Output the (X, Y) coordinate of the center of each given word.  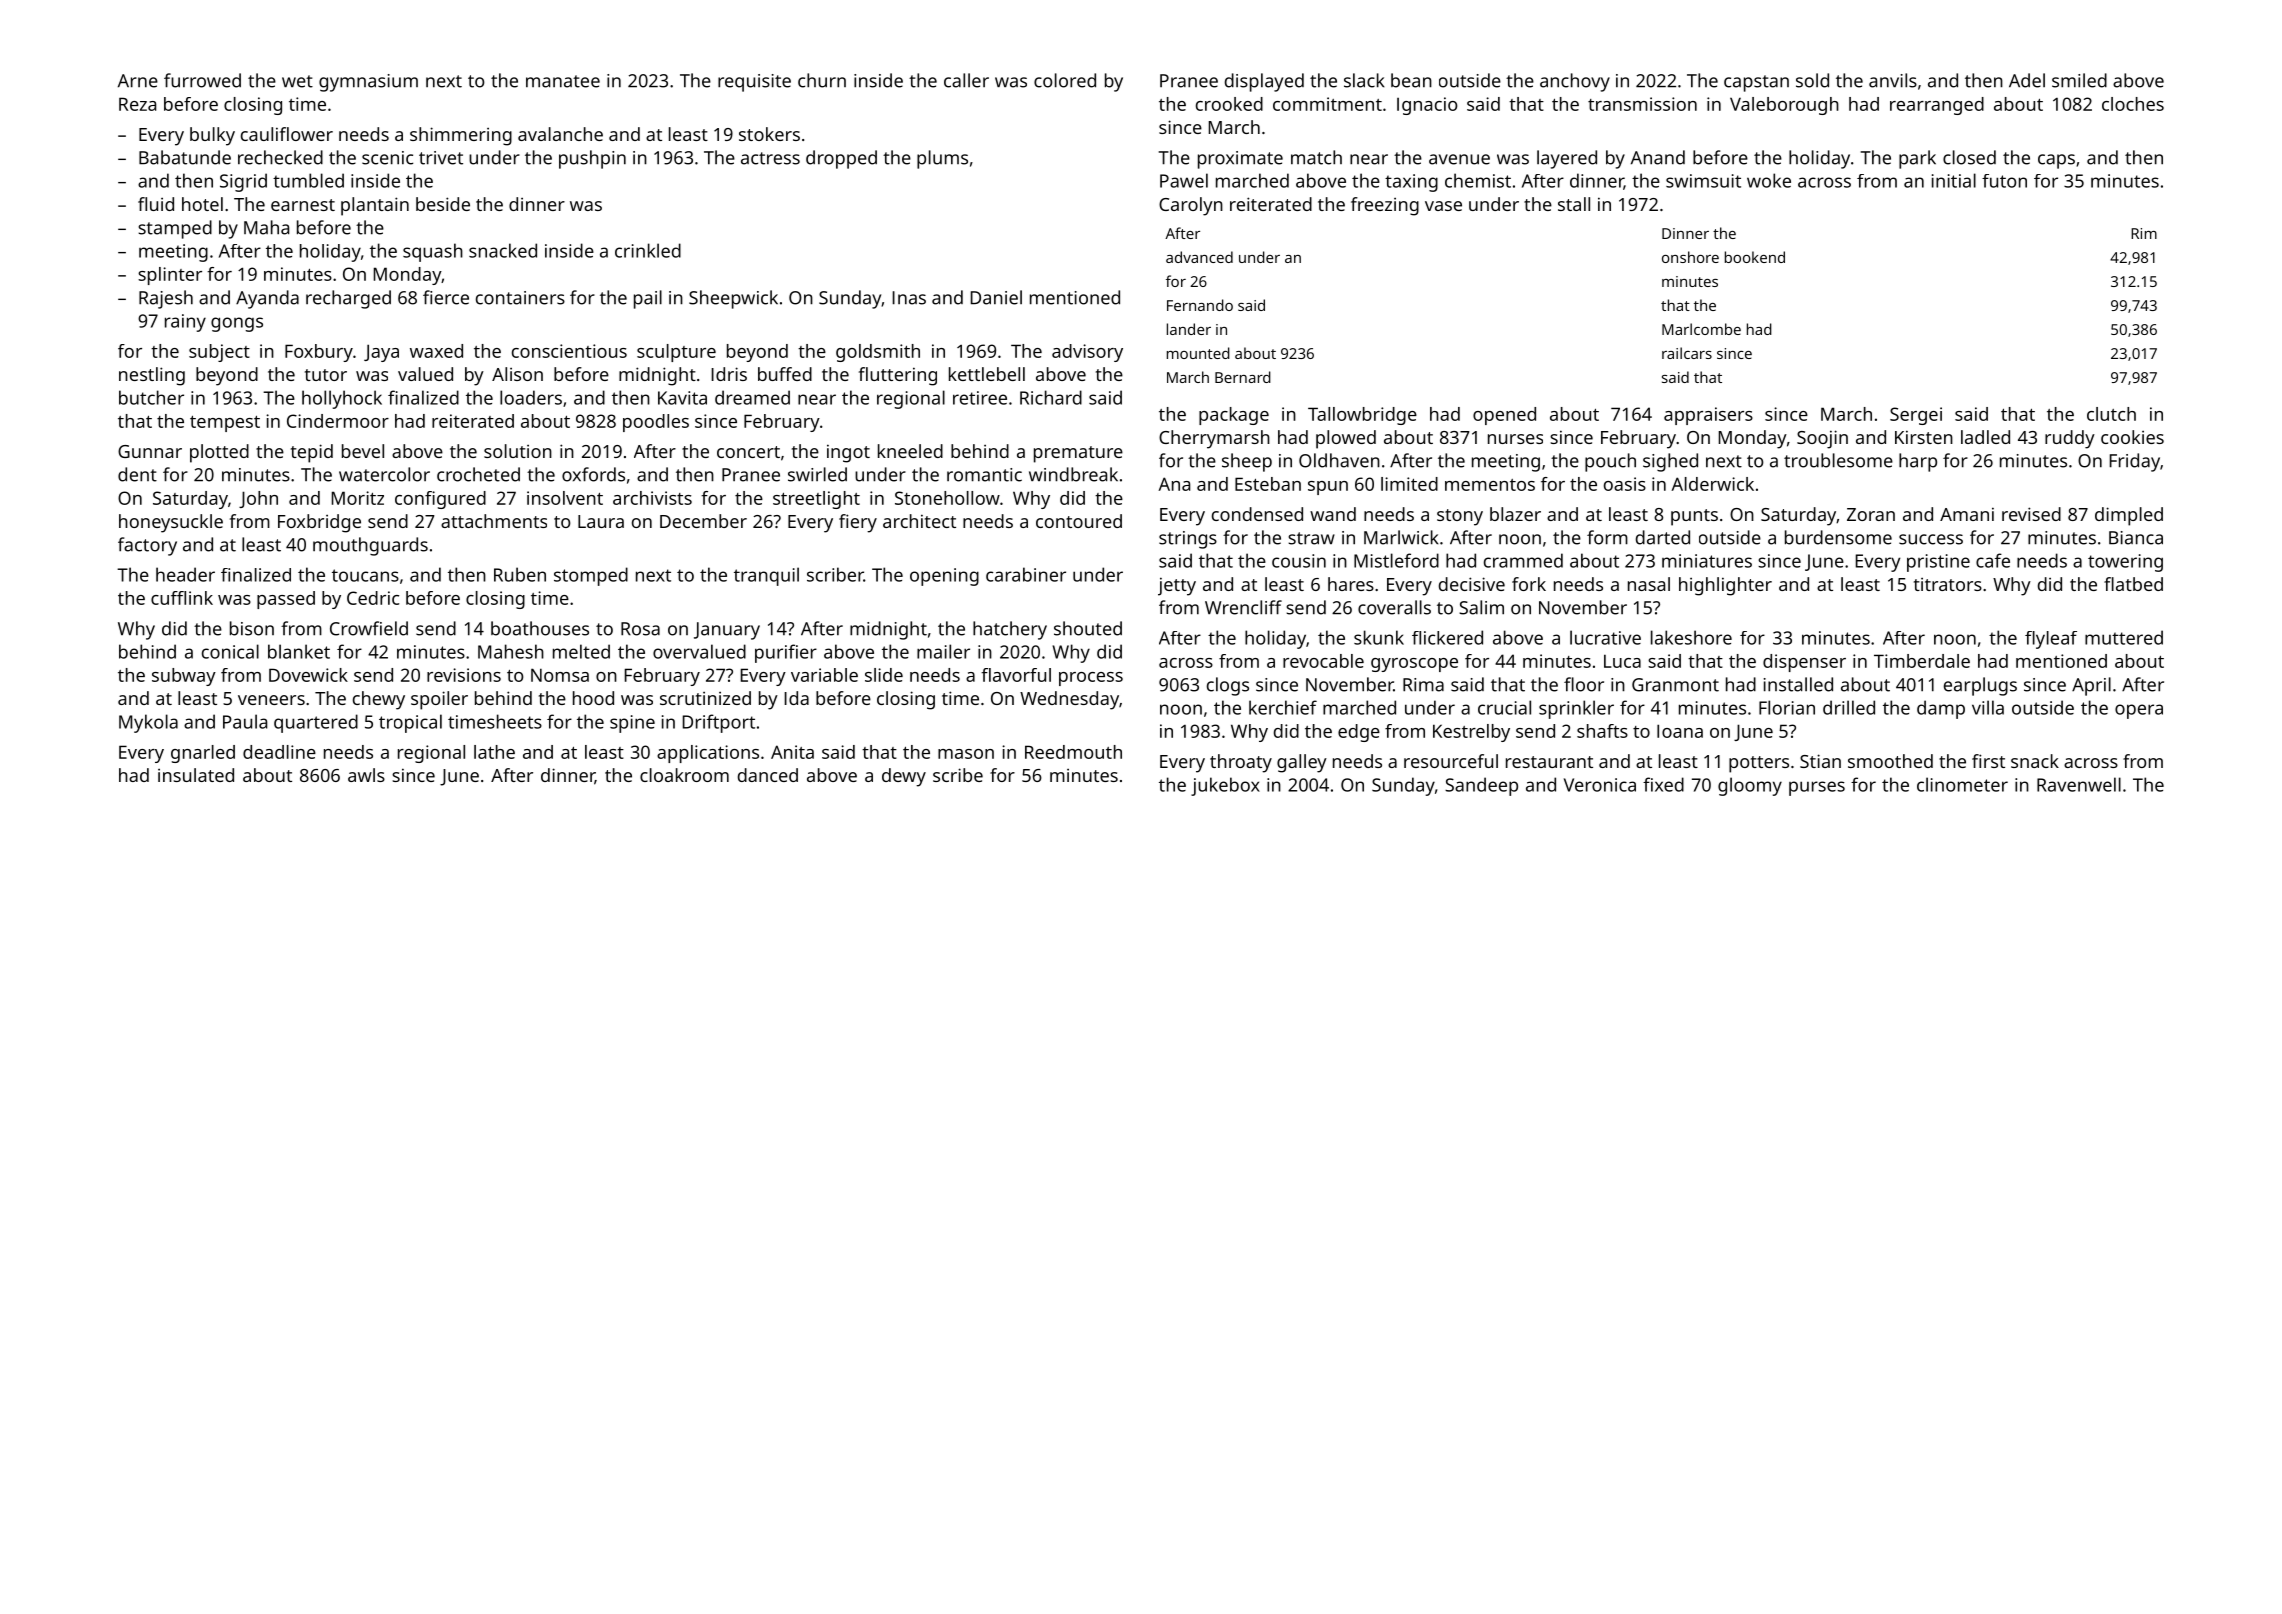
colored (1065, 80)
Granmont (1675, 685)
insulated (196, 775)
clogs (1228, 686)
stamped (175, 229)
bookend (1755, 257)
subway (184, 677)
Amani (1967, 514)
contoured (1079, 521)
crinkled (648, 250)
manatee (563, 81)
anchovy (1575, 82)
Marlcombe (1701, 329)
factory (147, 546)
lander (1189, 329)
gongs (237, 324)
